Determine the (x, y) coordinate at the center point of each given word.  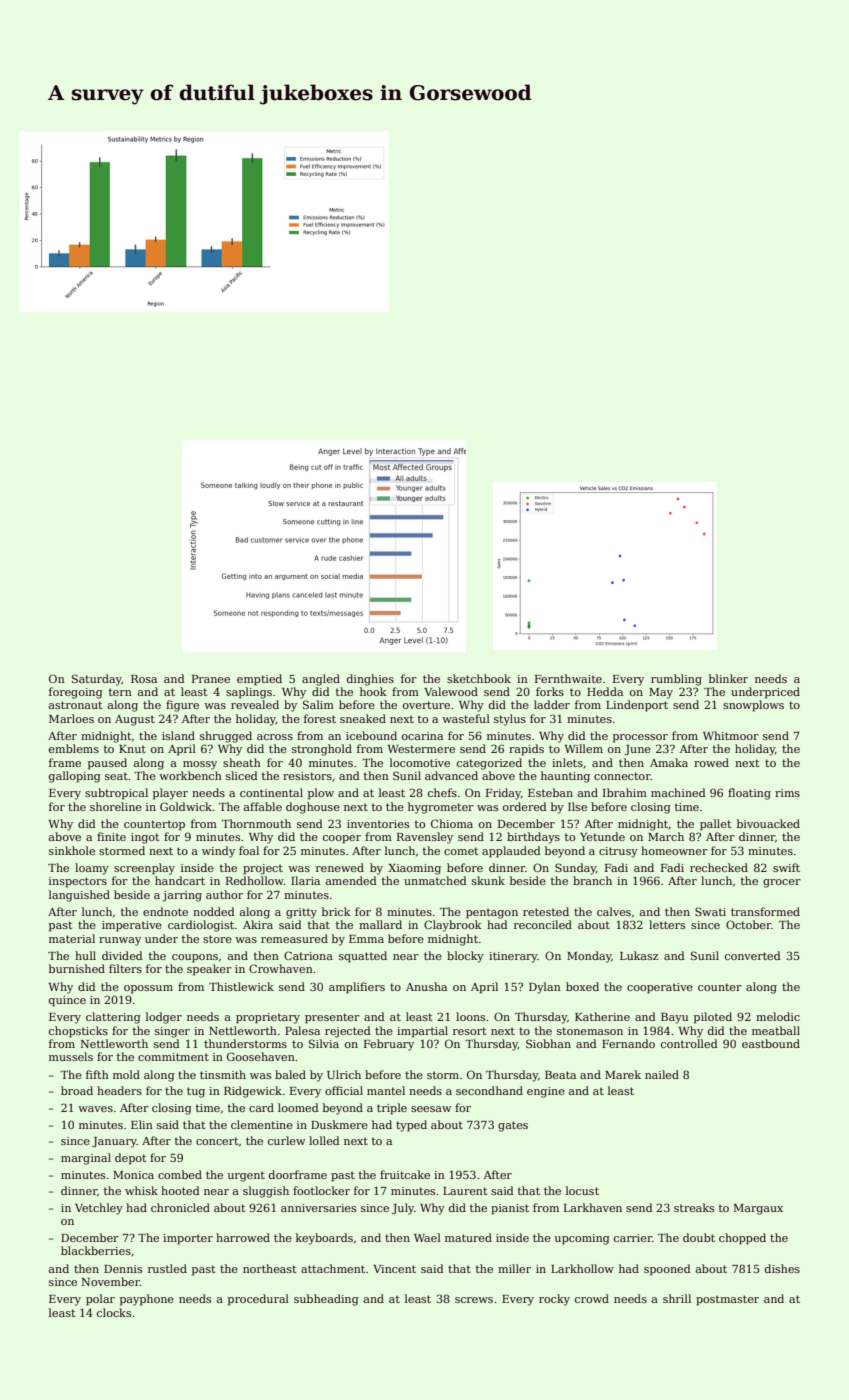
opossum (148, 989)
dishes (782, 1268)
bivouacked (768, 823)
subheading (326, 1300)
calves (614, 911)
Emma (366, 939)
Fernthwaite (568, 678)
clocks (114, 1312)
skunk (488, 880)
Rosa (144, 679)
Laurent (465, 1191)
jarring (182, 896)
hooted (180, 1190)
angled (321, 680)
